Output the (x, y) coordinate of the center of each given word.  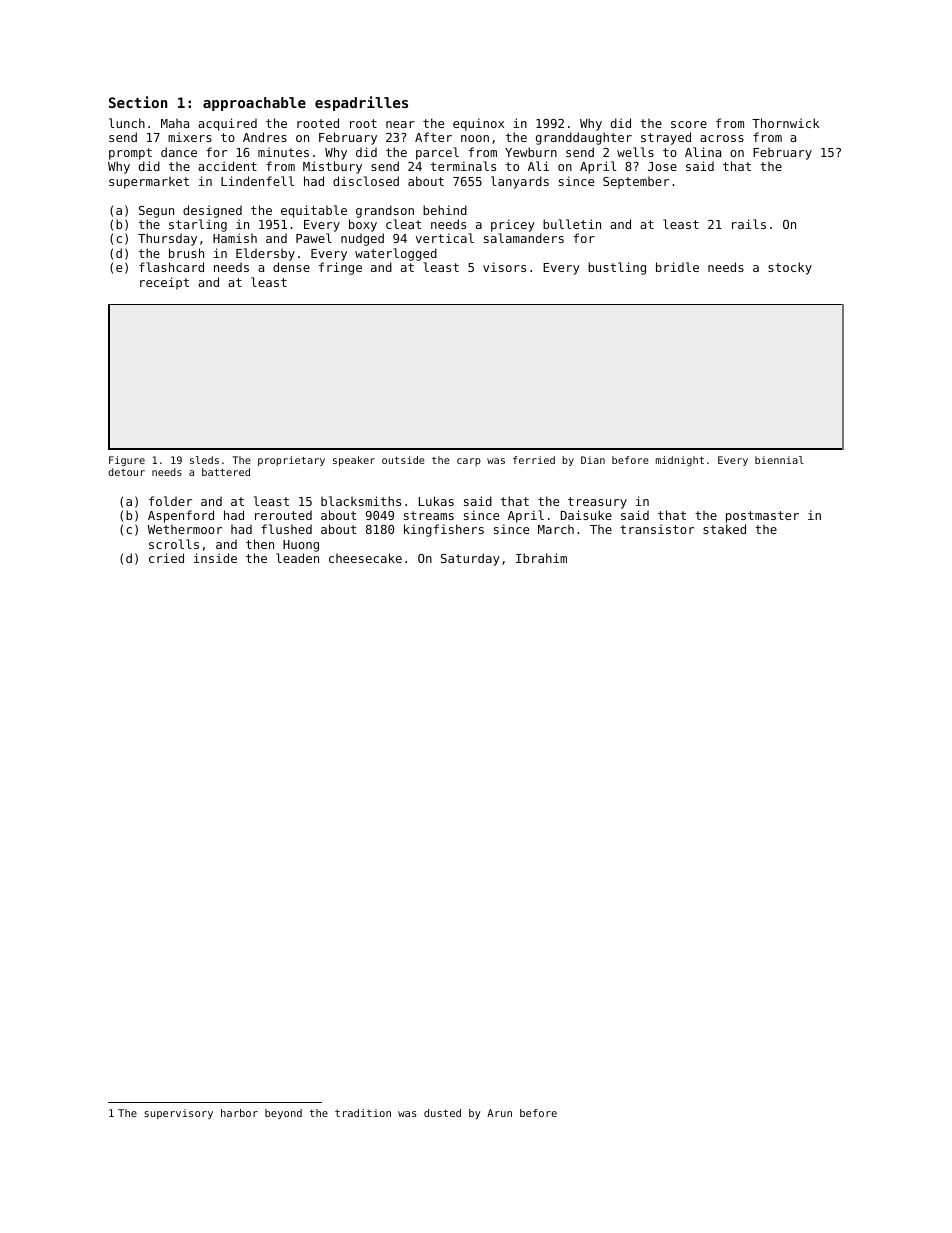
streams (429, 515)
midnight (680, 461)
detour (126, 472)
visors (504, 267)
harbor (239, 1113)
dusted (442, 1113)
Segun (156, 212)
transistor (657, 529)
